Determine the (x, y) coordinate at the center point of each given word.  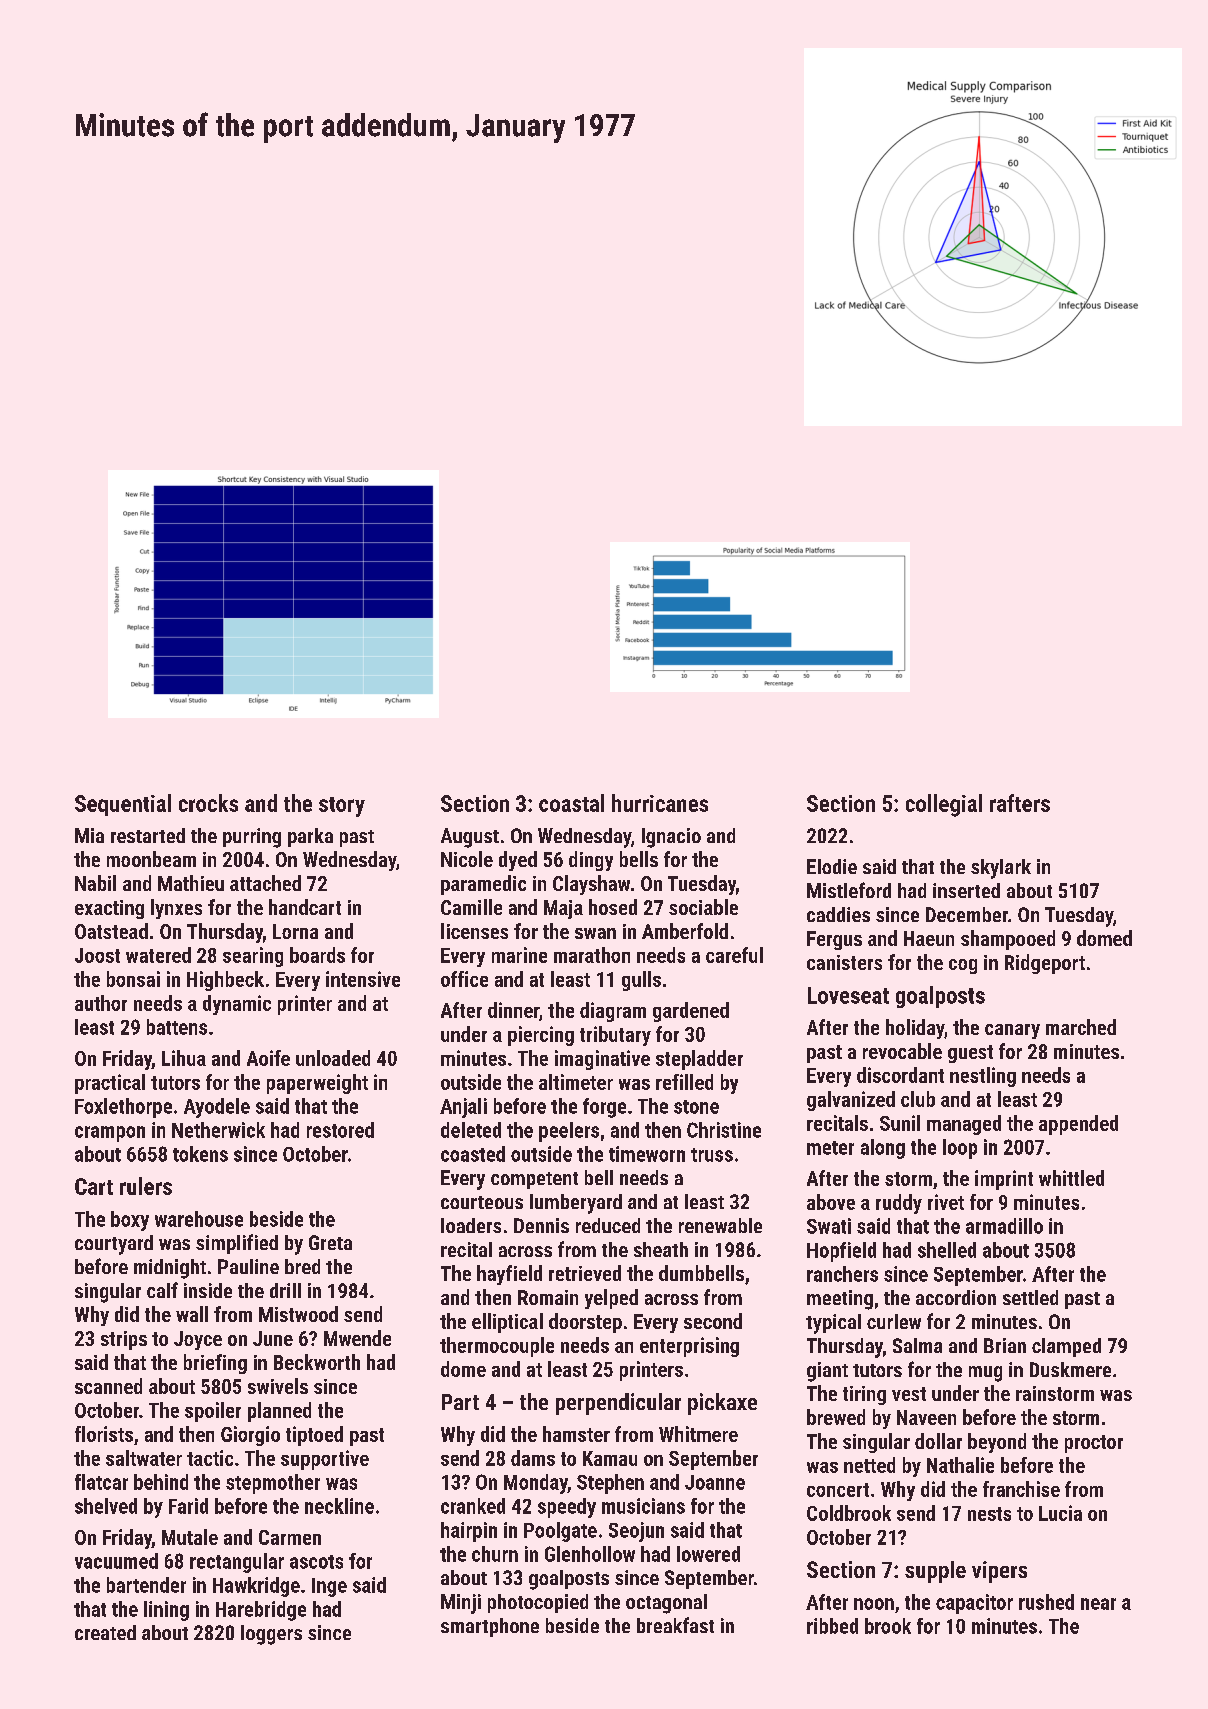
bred (302, 1266)
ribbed (832, 1626)
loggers (271, 1635)
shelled (947, 1250)
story (342, 807)
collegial (944, 805)
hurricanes (660, 803)
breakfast (675, 1625)
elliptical (507, 1323)
